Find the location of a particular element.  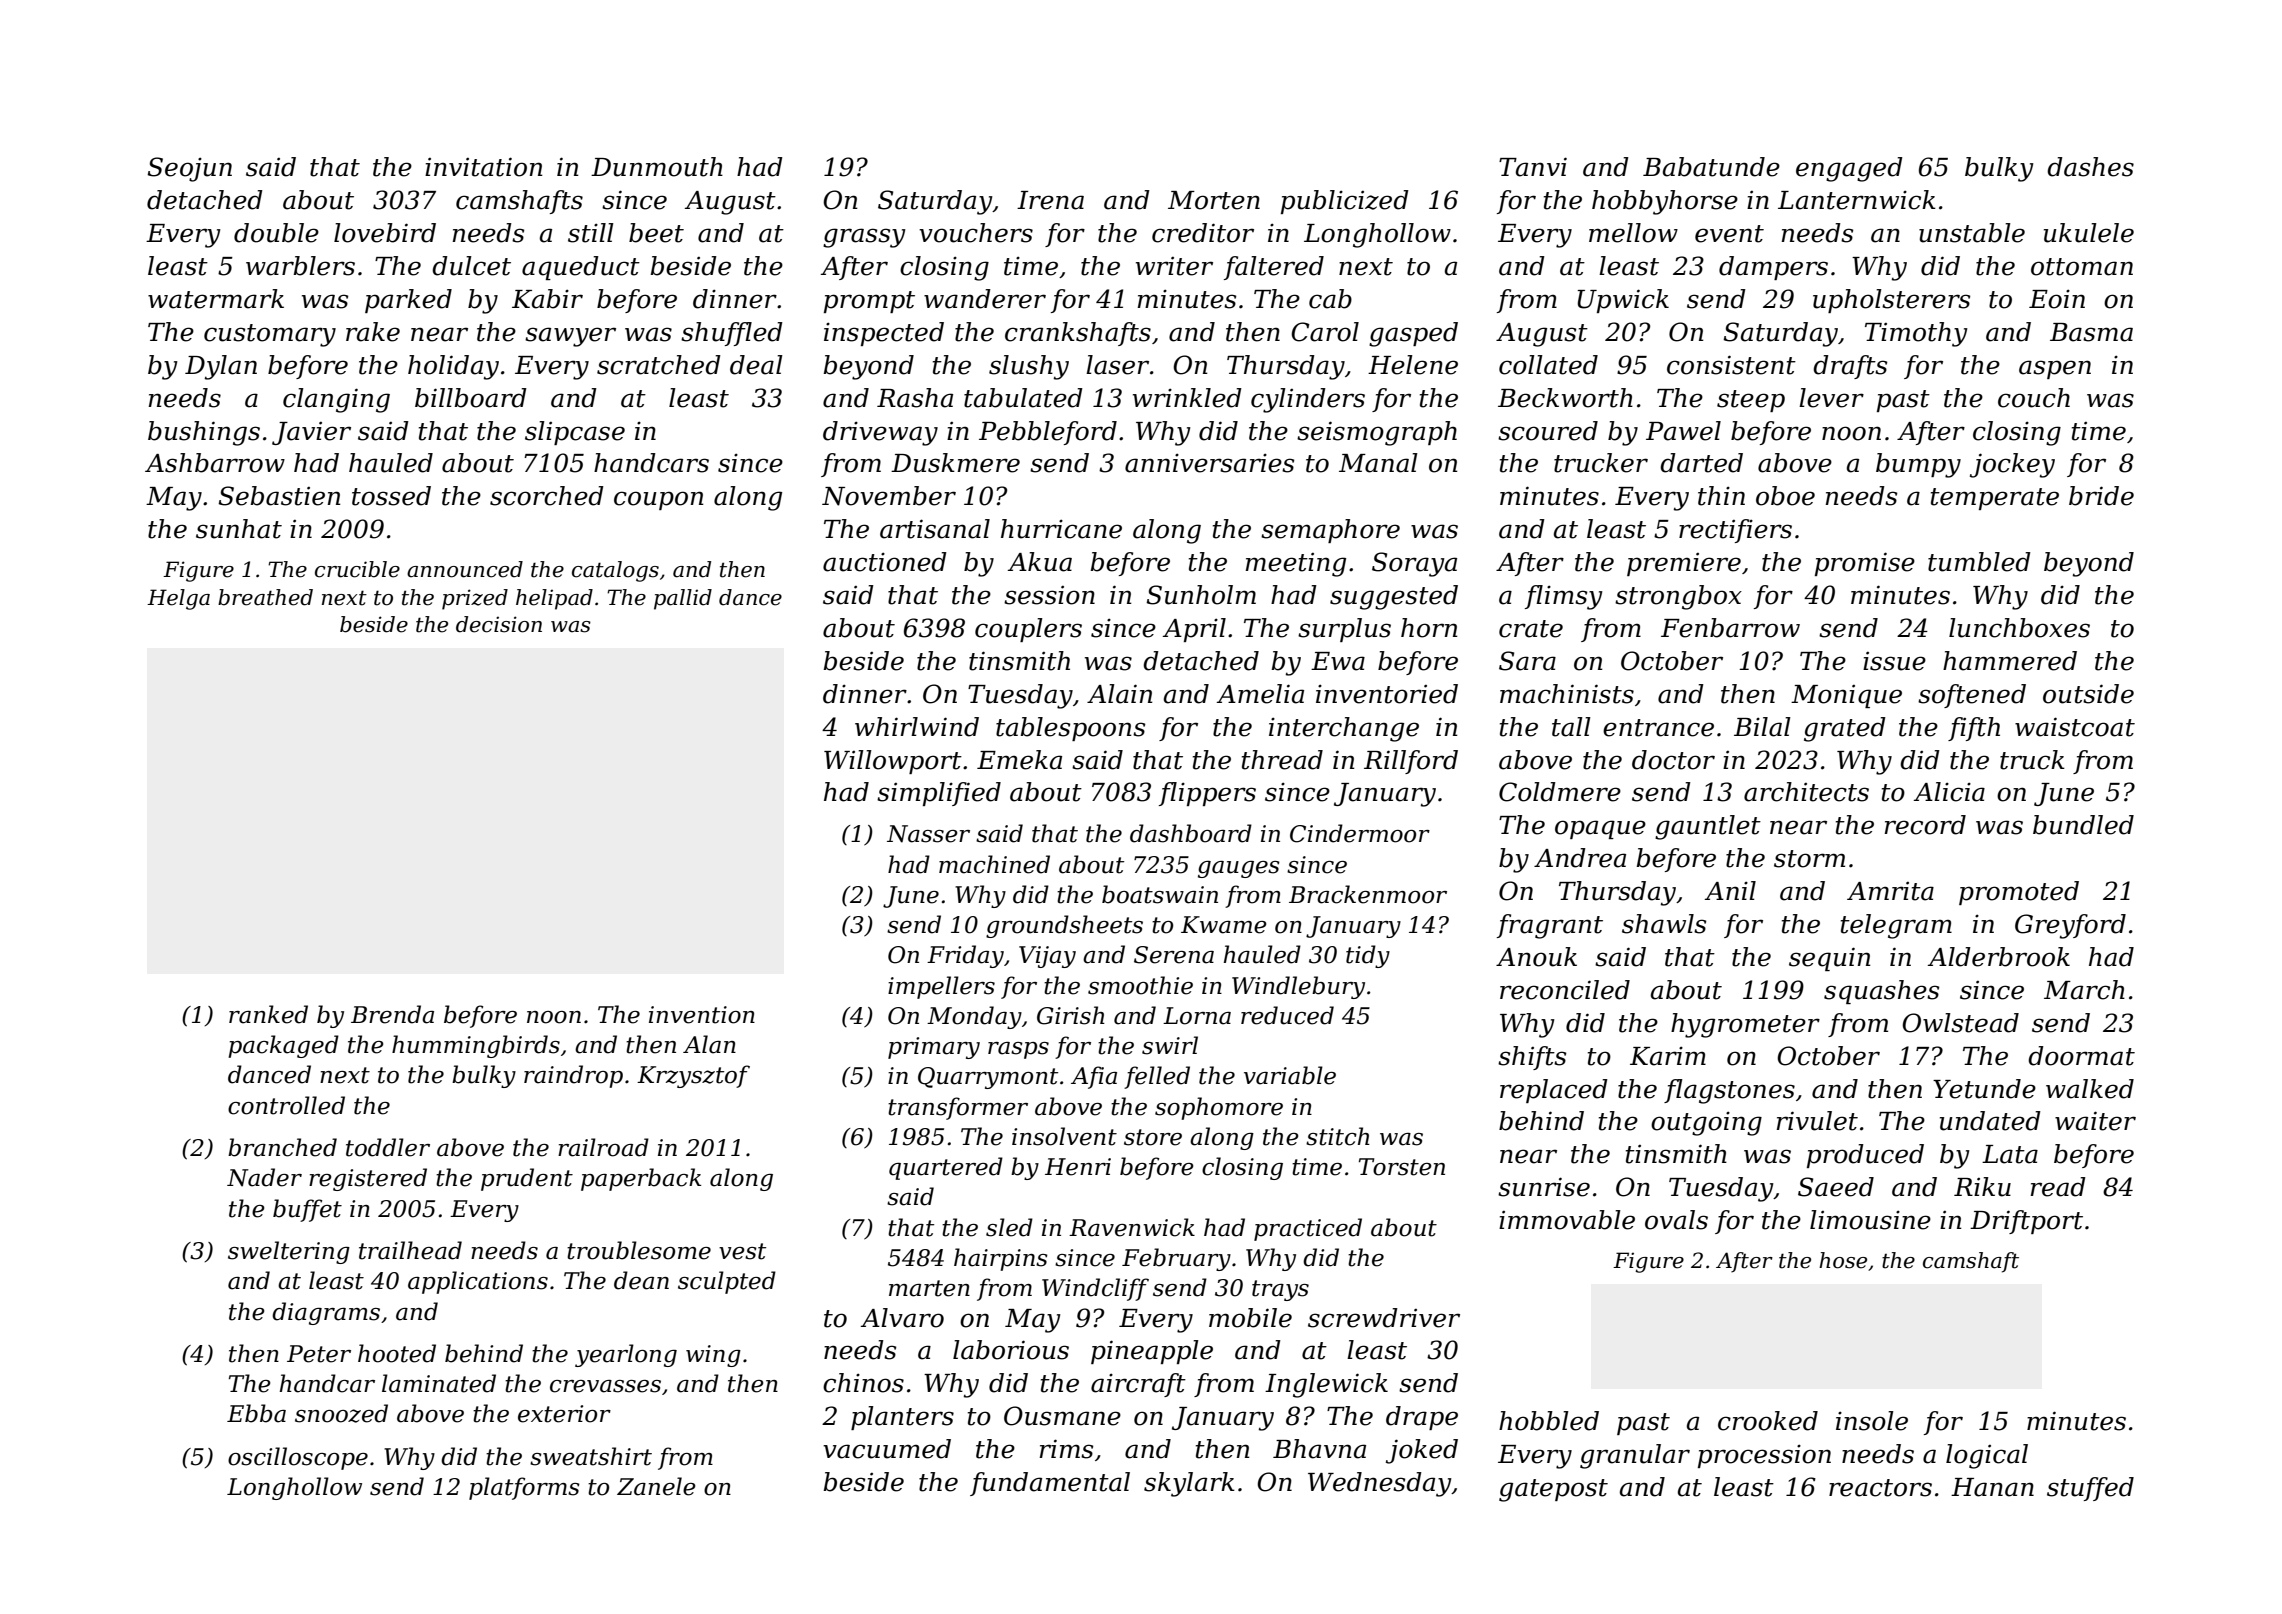

unstable is located at coordinates (1972, 233).
